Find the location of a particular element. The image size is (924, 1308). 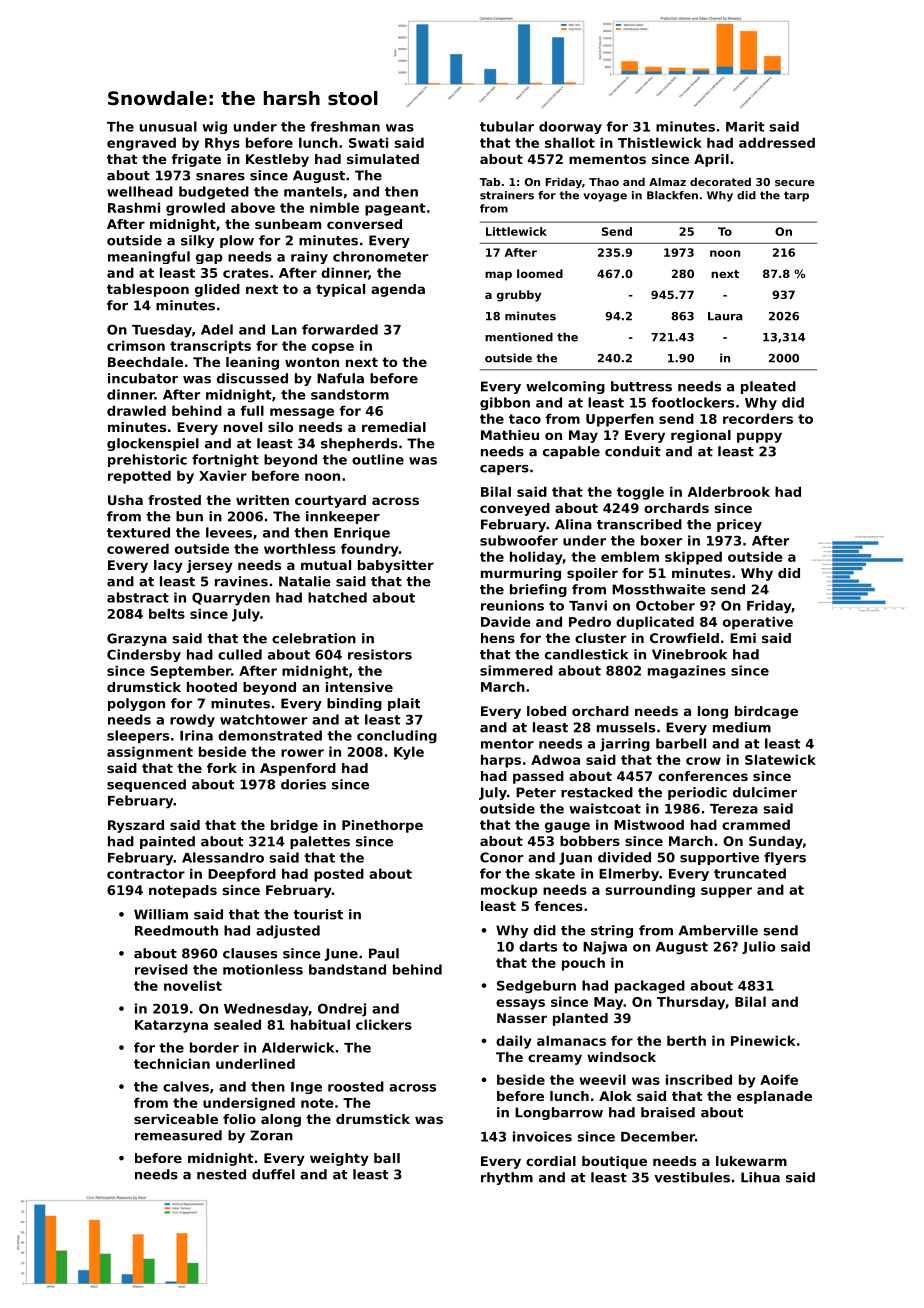

wig is located at coordinates (214, 127).
